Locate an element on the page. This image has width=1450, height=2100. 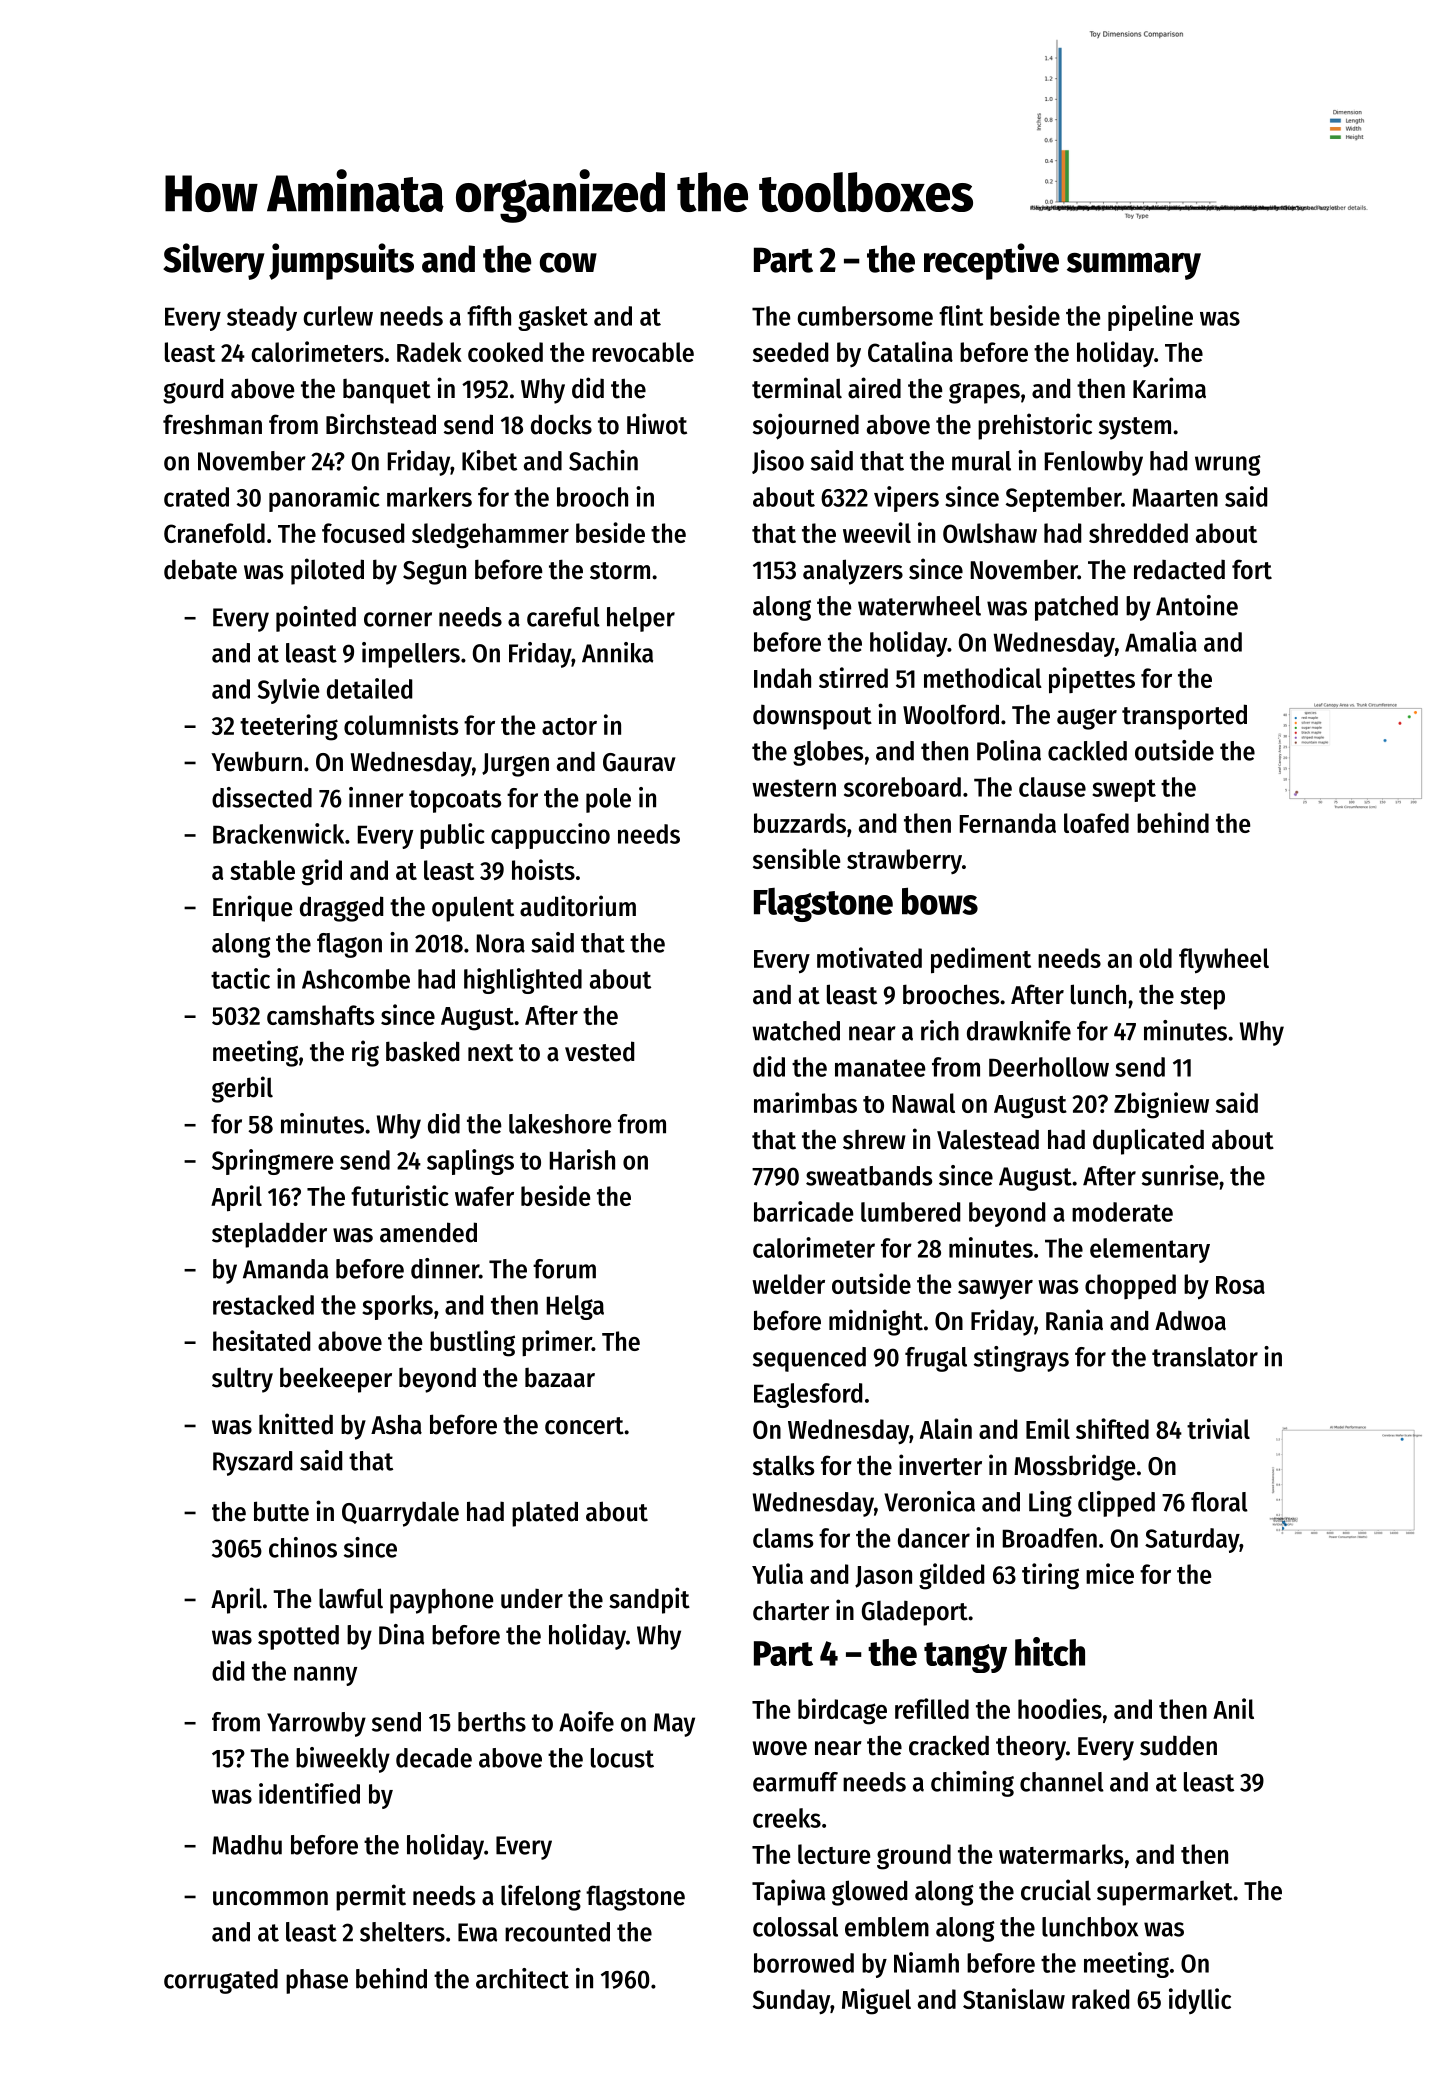
pipeline is located at coordinates (1150, 318).
